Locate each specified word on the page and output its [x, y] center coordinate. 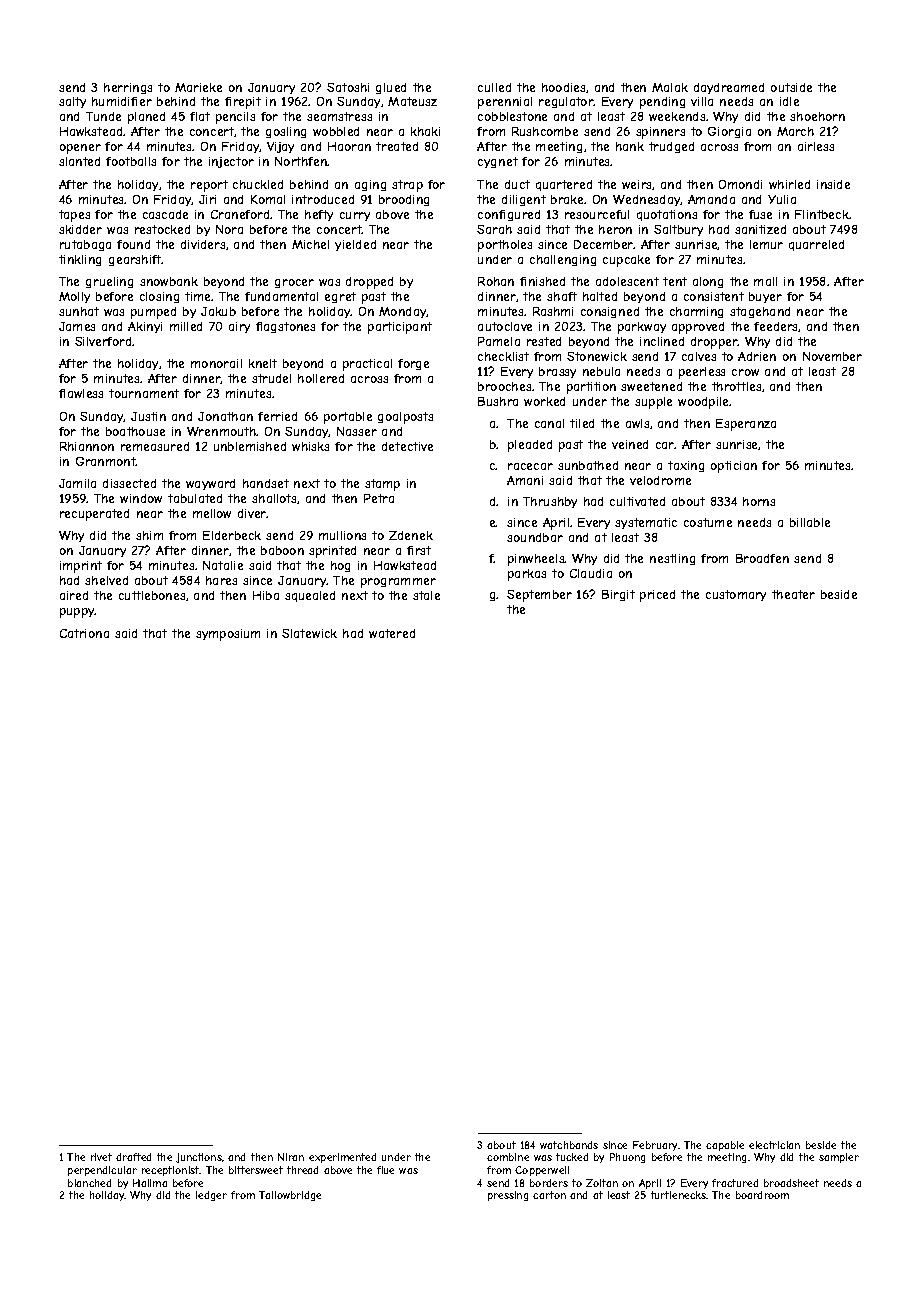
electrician [774, 1145]
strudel [271, 378]
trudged [671, 147]
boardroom [762, 1195]
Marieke [198, 87]
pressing [508, 1196]
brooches [504, 386]
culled [494, 87]
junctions [199, 1158]
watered [392, 633]
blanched [89, 1183]
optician [734, 467]
